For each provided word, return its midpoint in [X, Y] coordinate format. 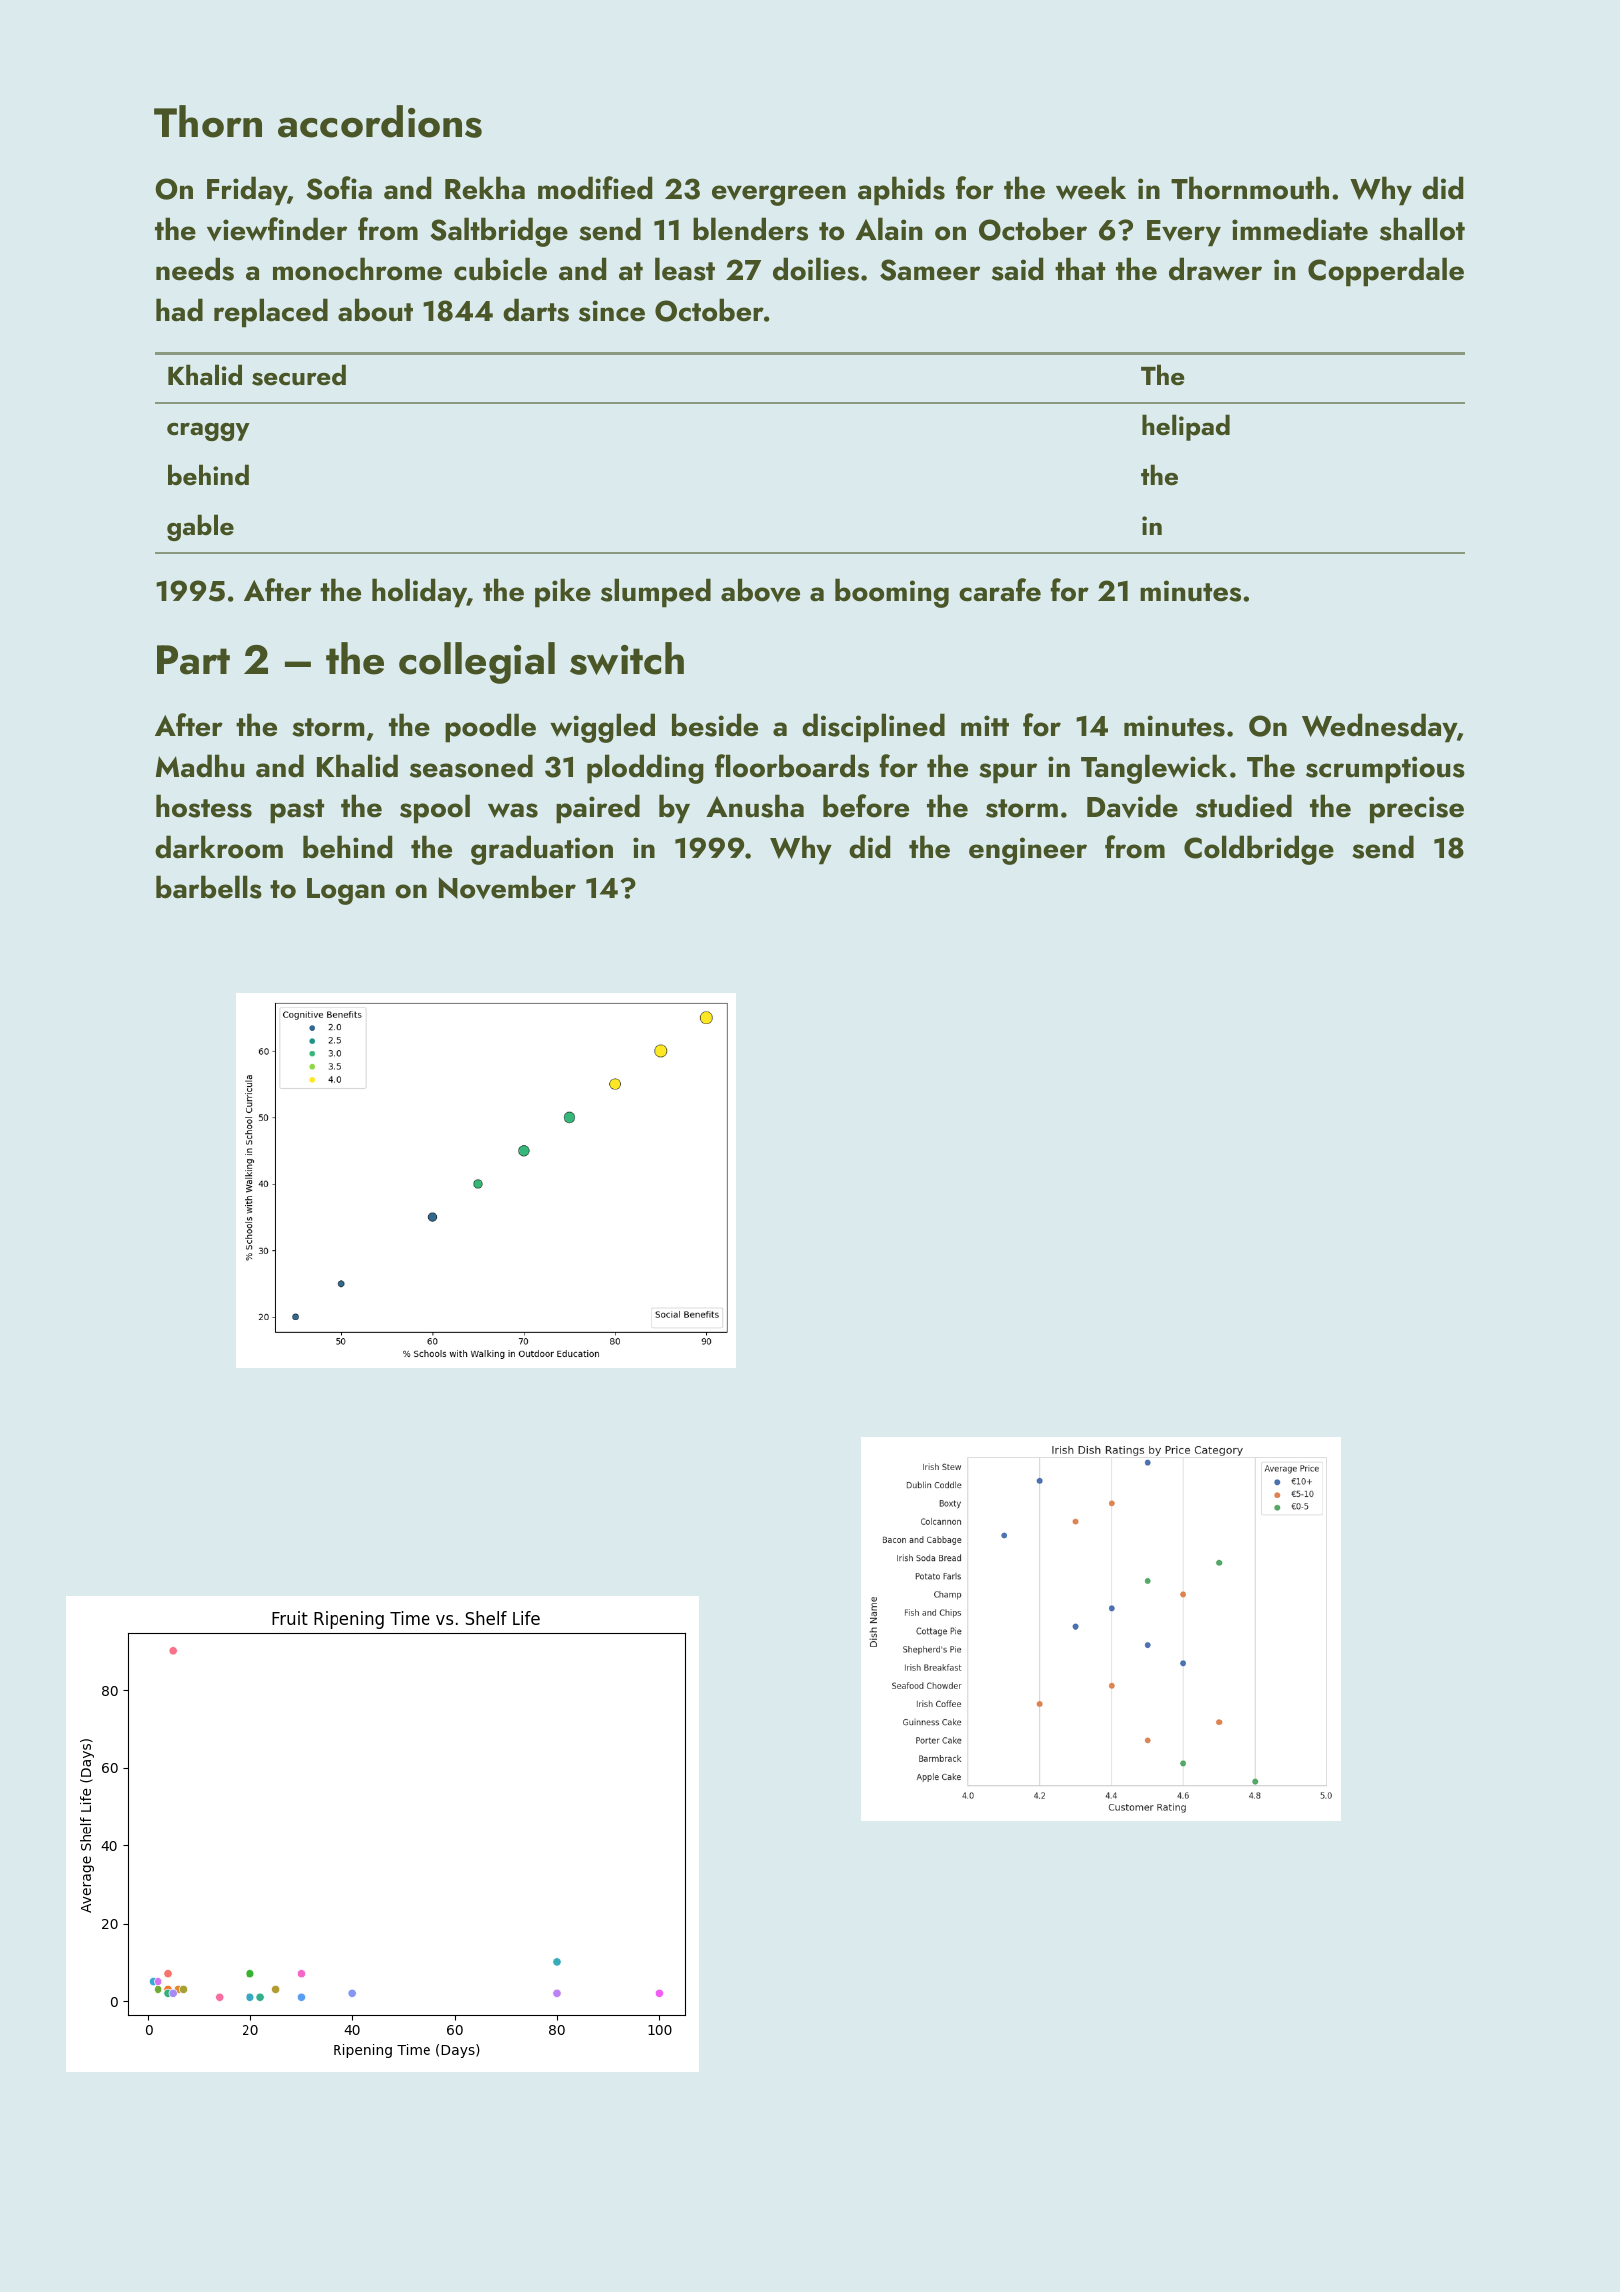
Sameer [930, 270]
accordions [380, 121]
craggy [208, 431]
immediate [1300, 229]
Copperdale [1386, 272]
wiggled [602, 728]
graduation [542, 850]
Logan [346, 891]
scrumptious [1385, 770]
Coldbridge [1259, 850]
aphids [901, 191]
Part [193, 660]
